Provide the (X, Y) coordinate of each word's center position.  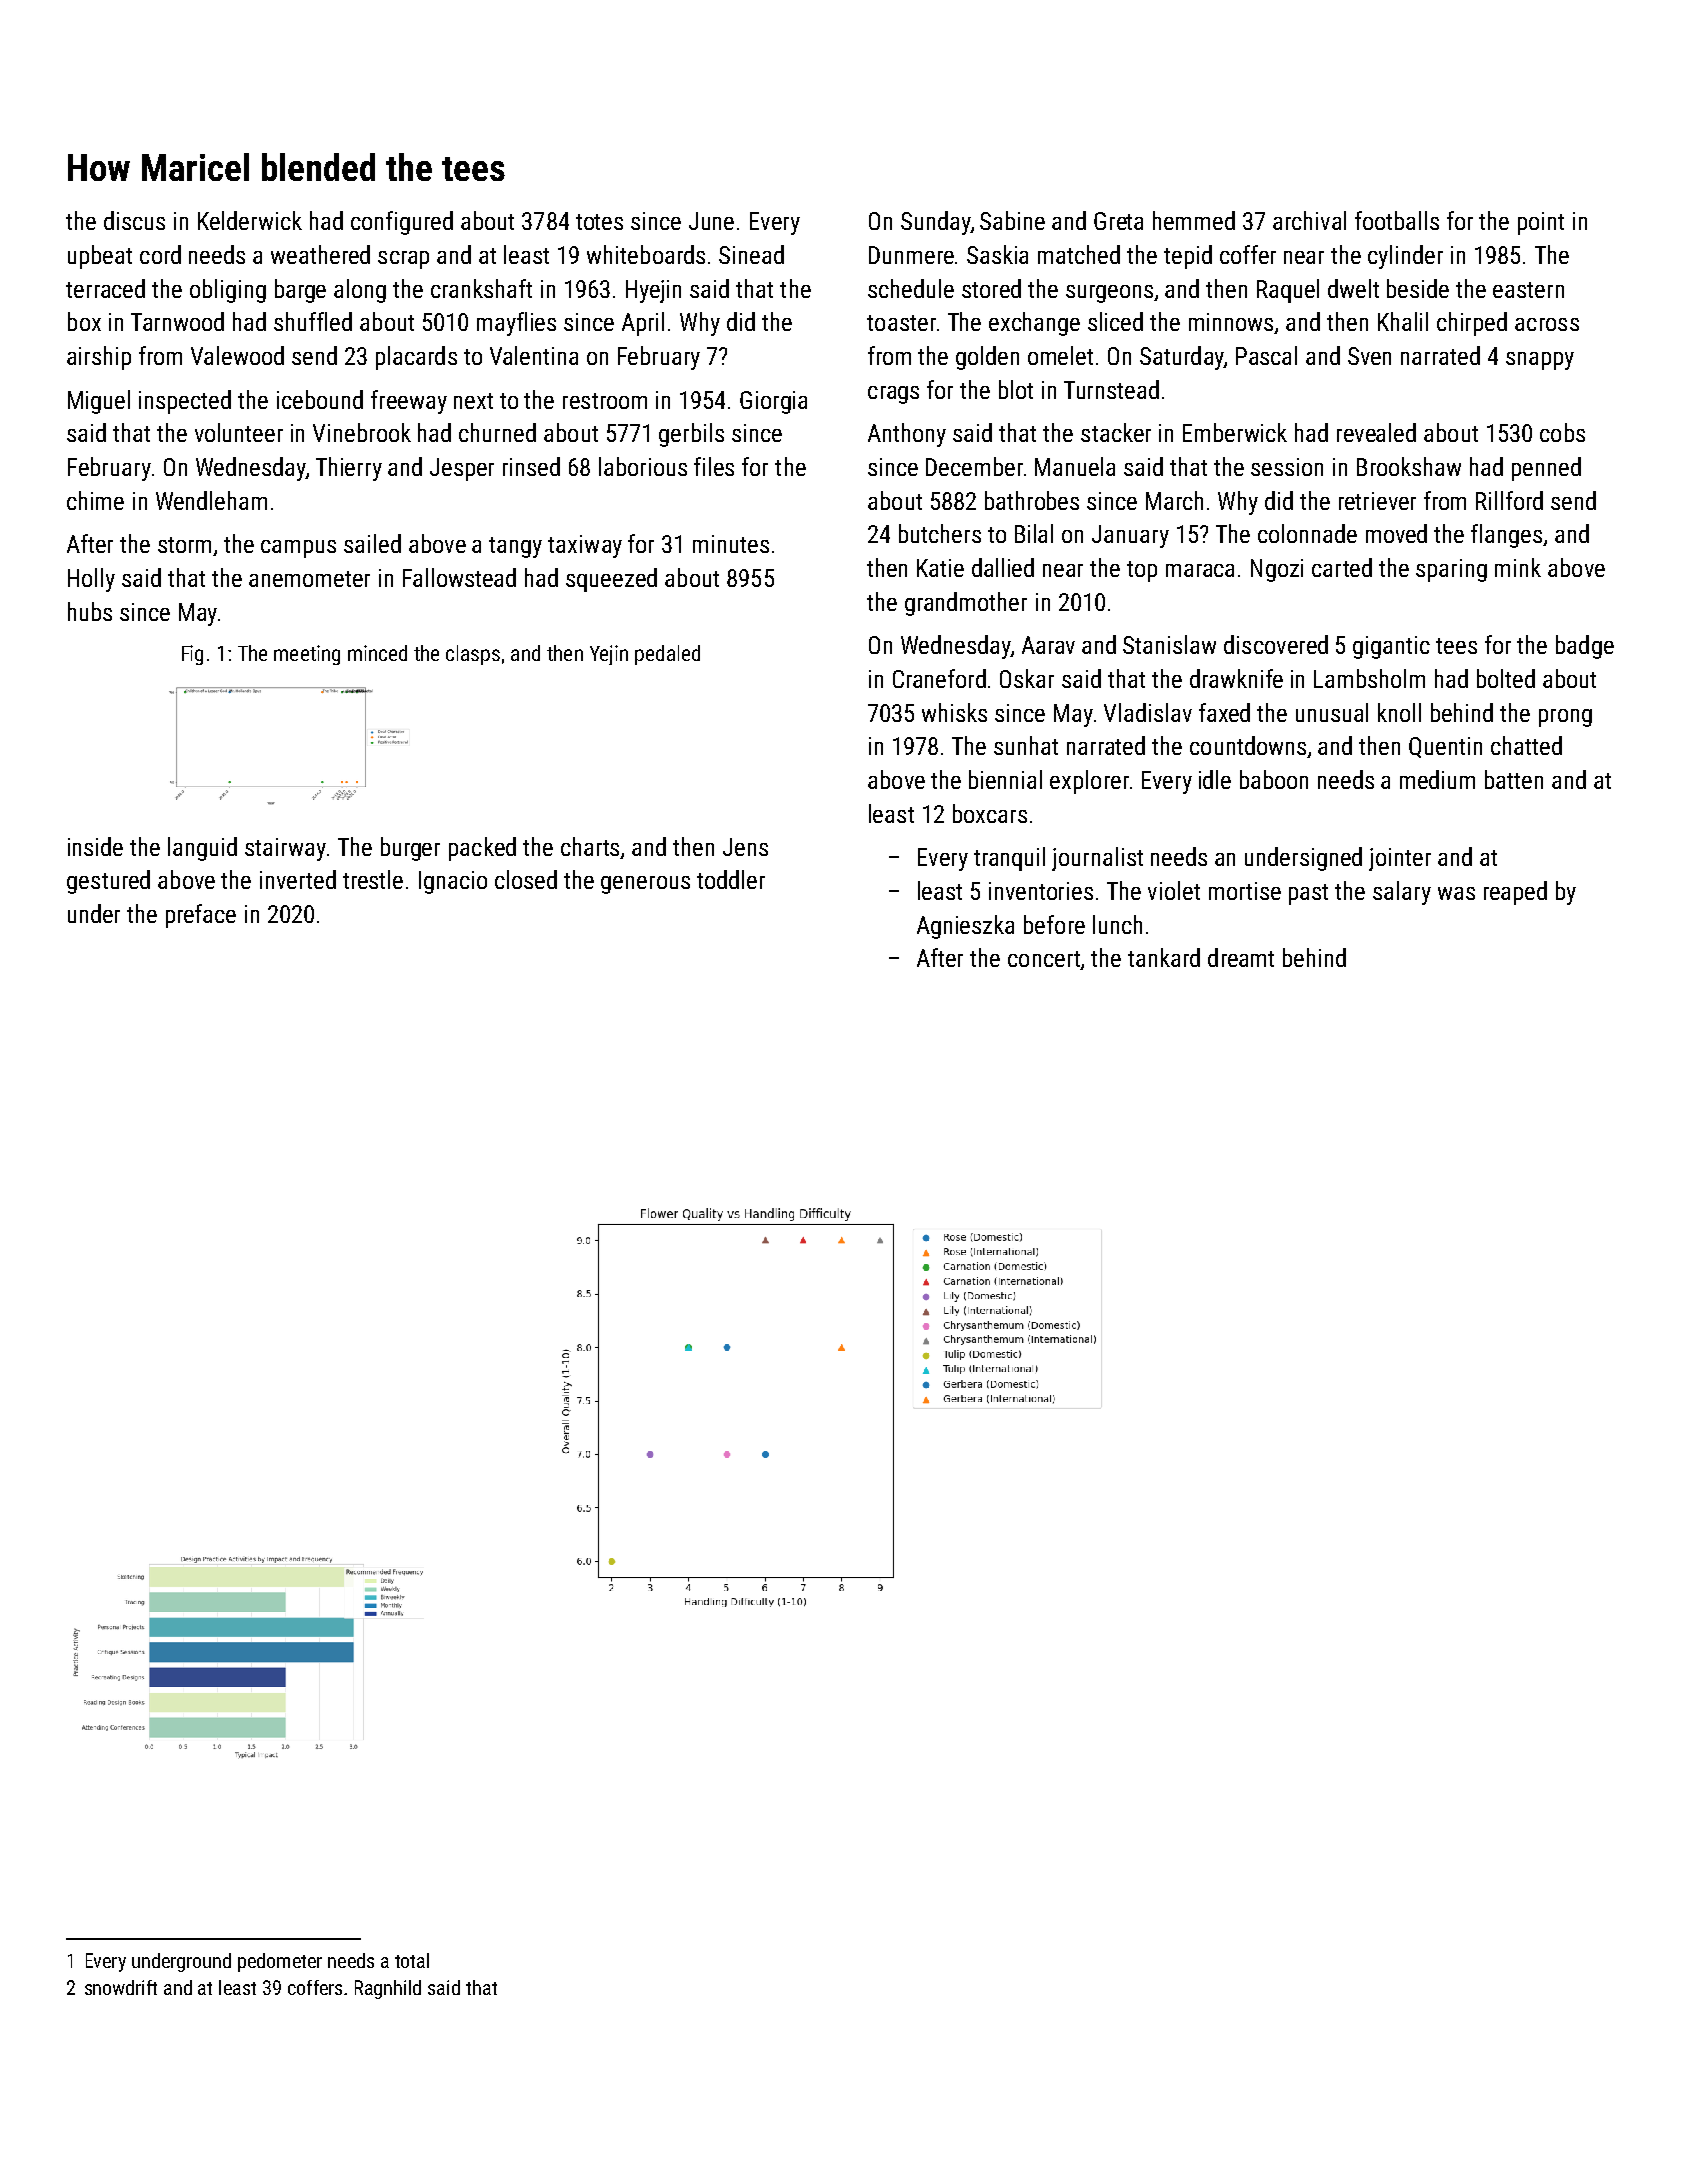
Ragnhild (388, 1989)
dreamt (1241, 957)
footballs (1397, 220)
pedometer (280, 1962)
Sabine (1012, 220)
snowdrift (121, 1987)
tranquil (1009, 859)
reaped (1515, 893)
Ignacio (453, 882)
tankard (1164, 957)
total (412, 1960)
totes (599, 222)
